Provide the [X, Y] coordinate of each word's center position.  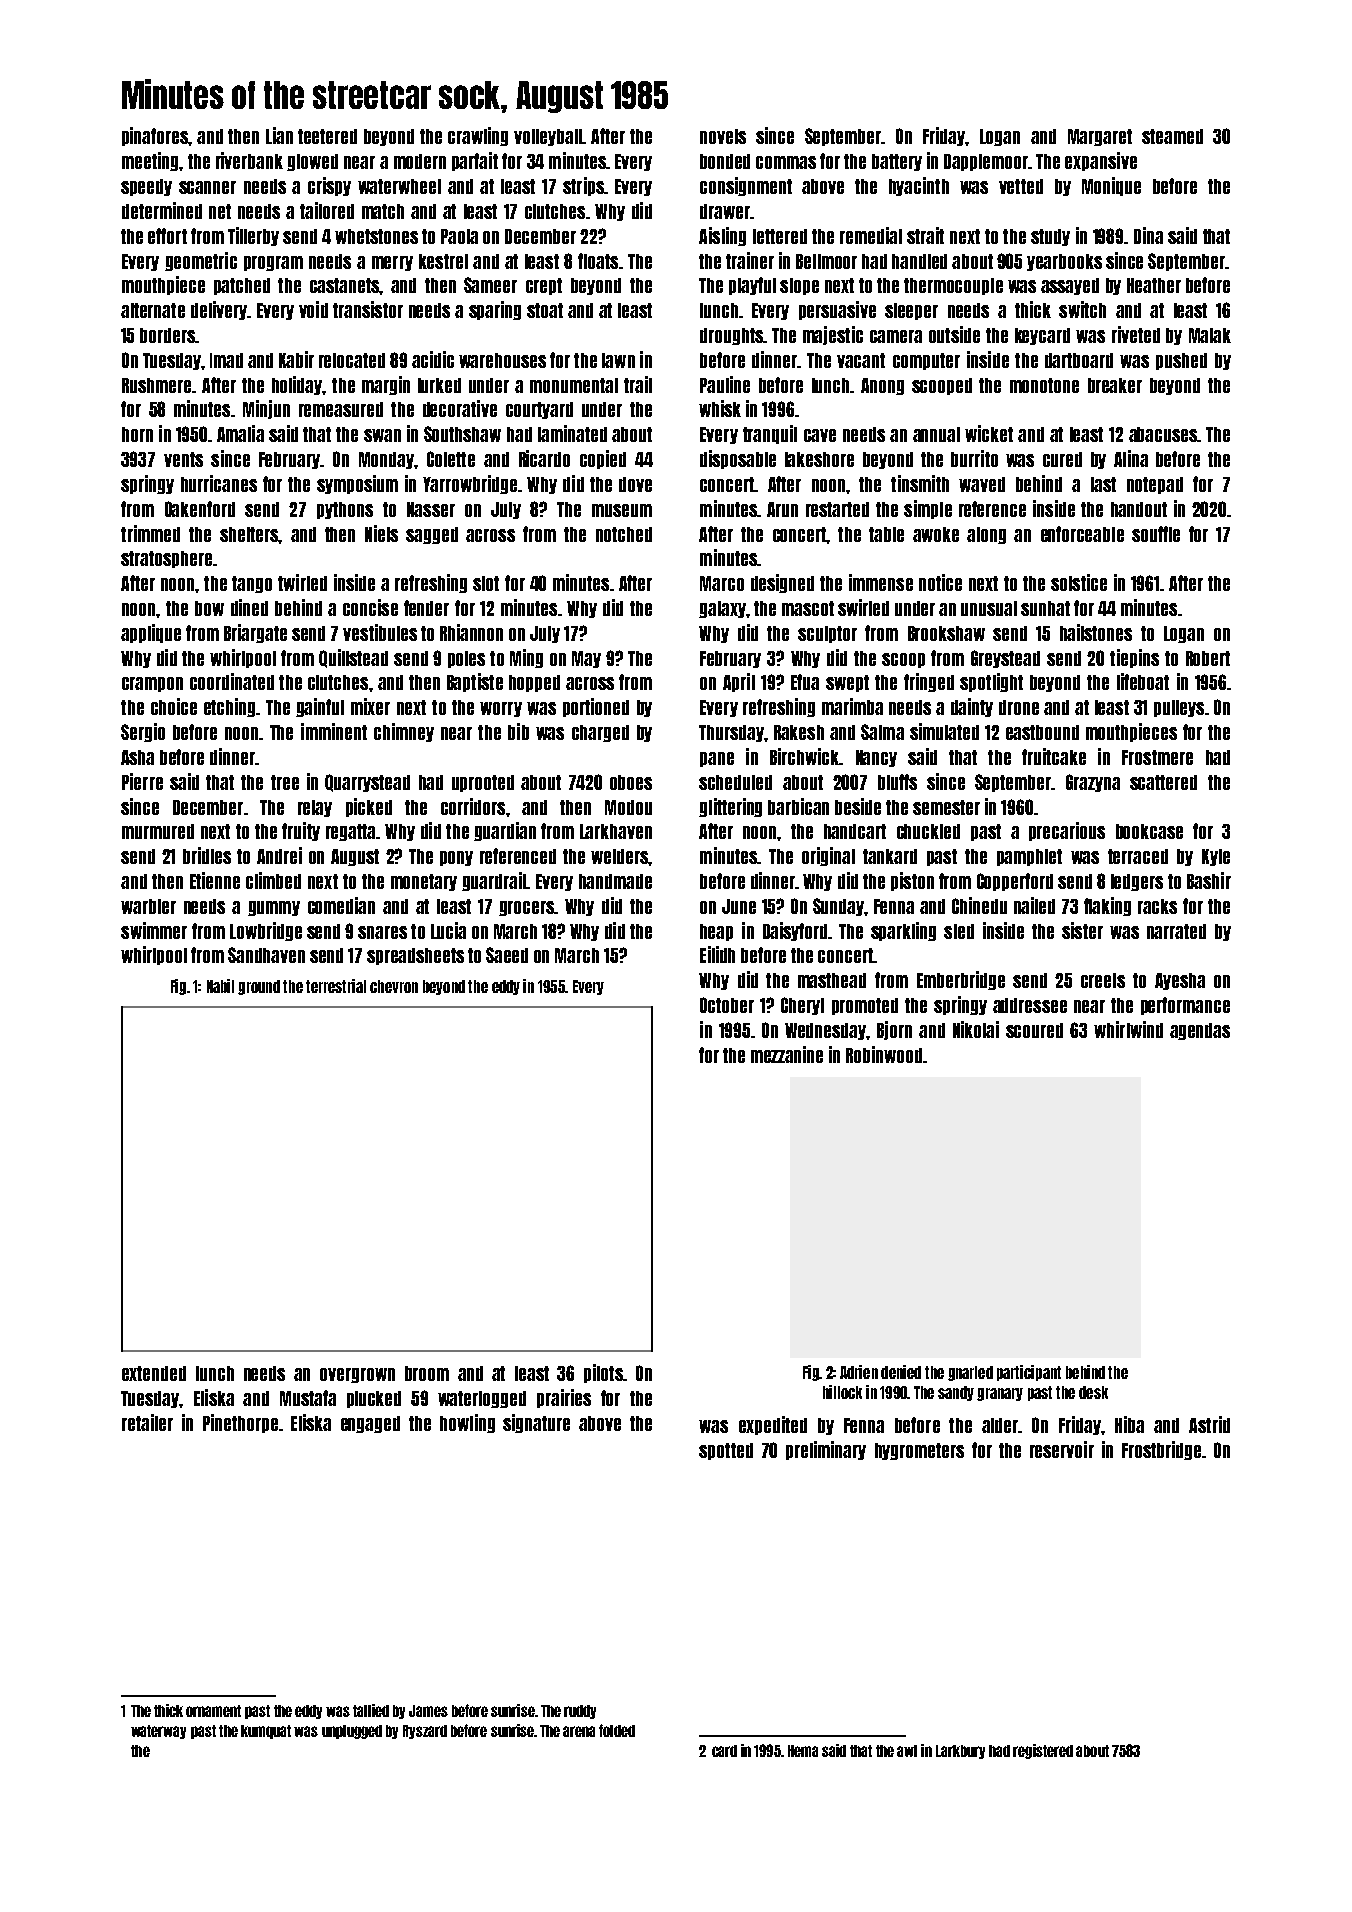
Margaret [1100, 137]
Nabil [220, 986]
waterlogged [482, 1399]
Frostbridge [1161, 1450]
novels [723, 136]
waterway [158, 1732]
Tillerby [253, 236]
